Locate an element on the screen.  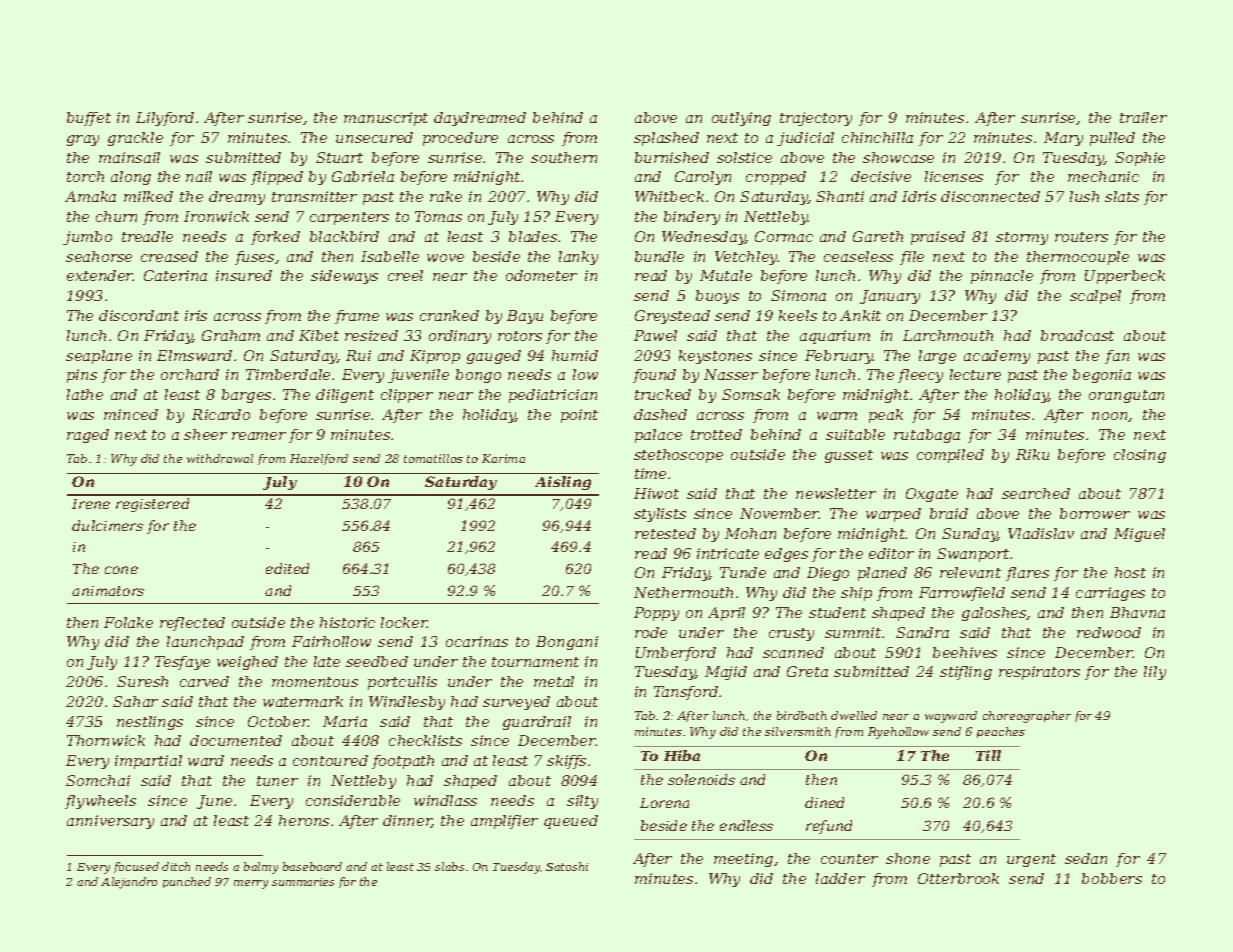
trajectory is located at coordinates (816, 119).
